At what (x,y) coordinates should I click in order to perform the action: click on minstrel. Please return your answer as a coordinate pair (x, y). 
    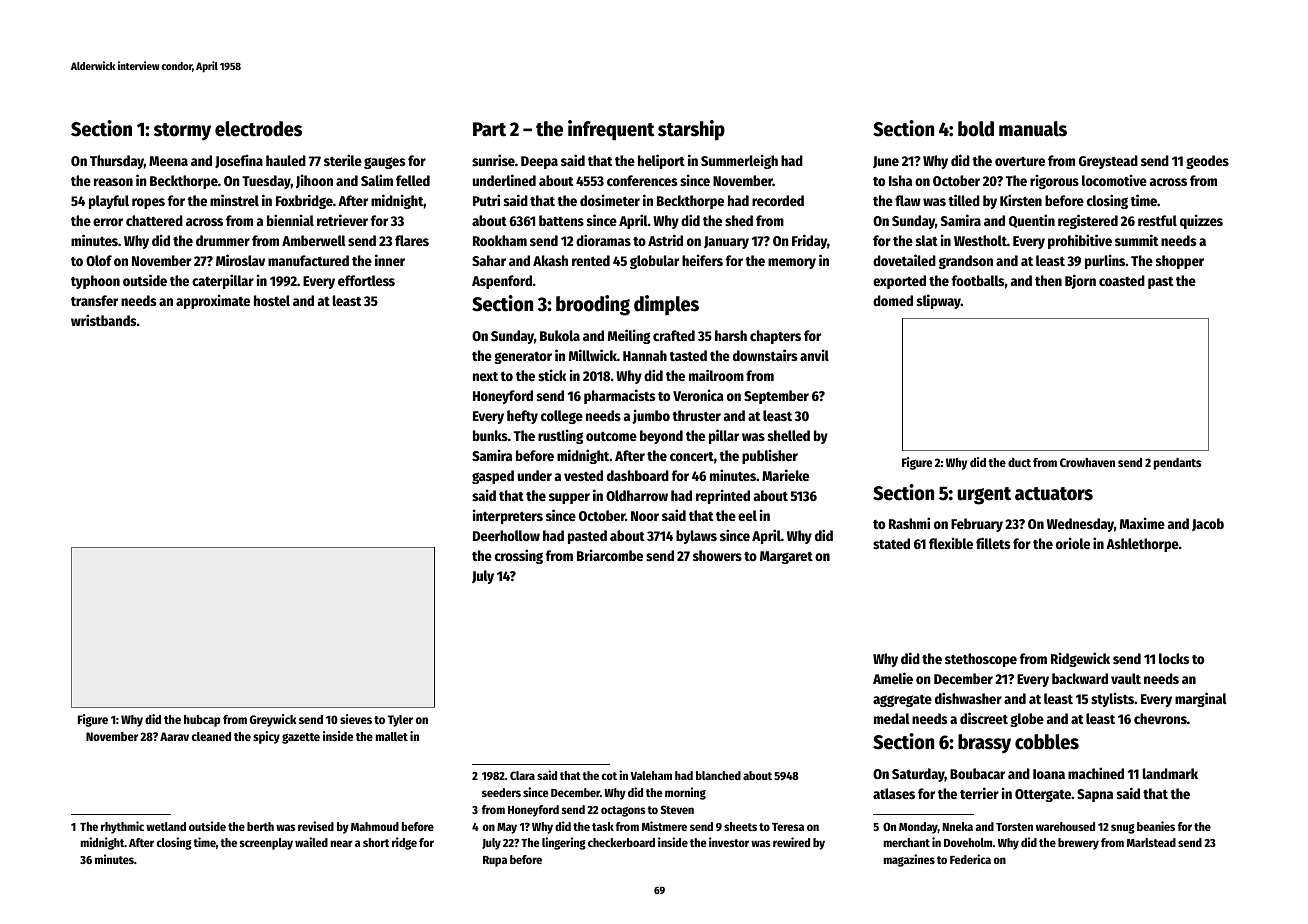
    Looking at the image, I should click on (234, 200).
